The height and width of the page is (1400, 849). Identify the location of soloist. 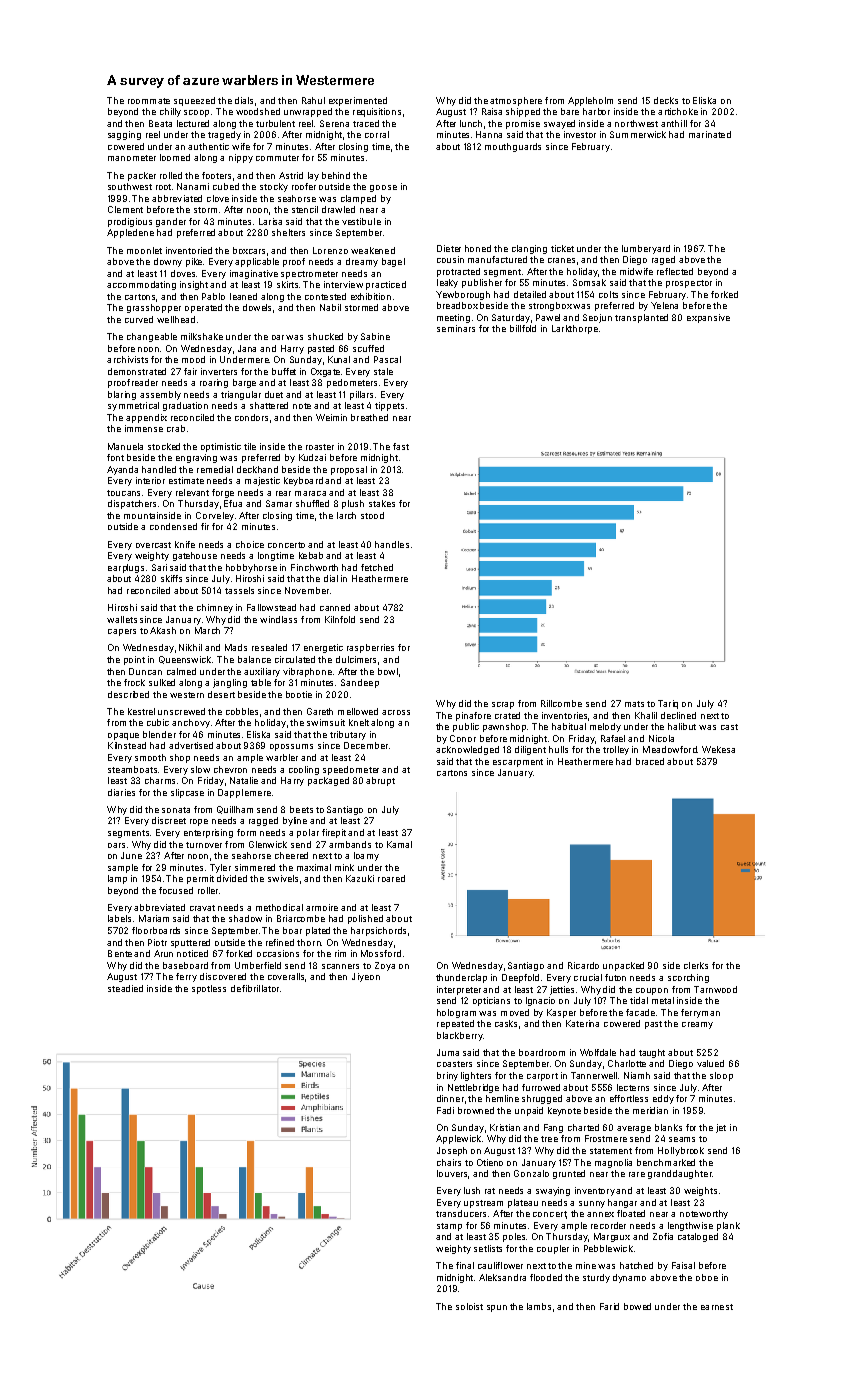
(469, 1306).
